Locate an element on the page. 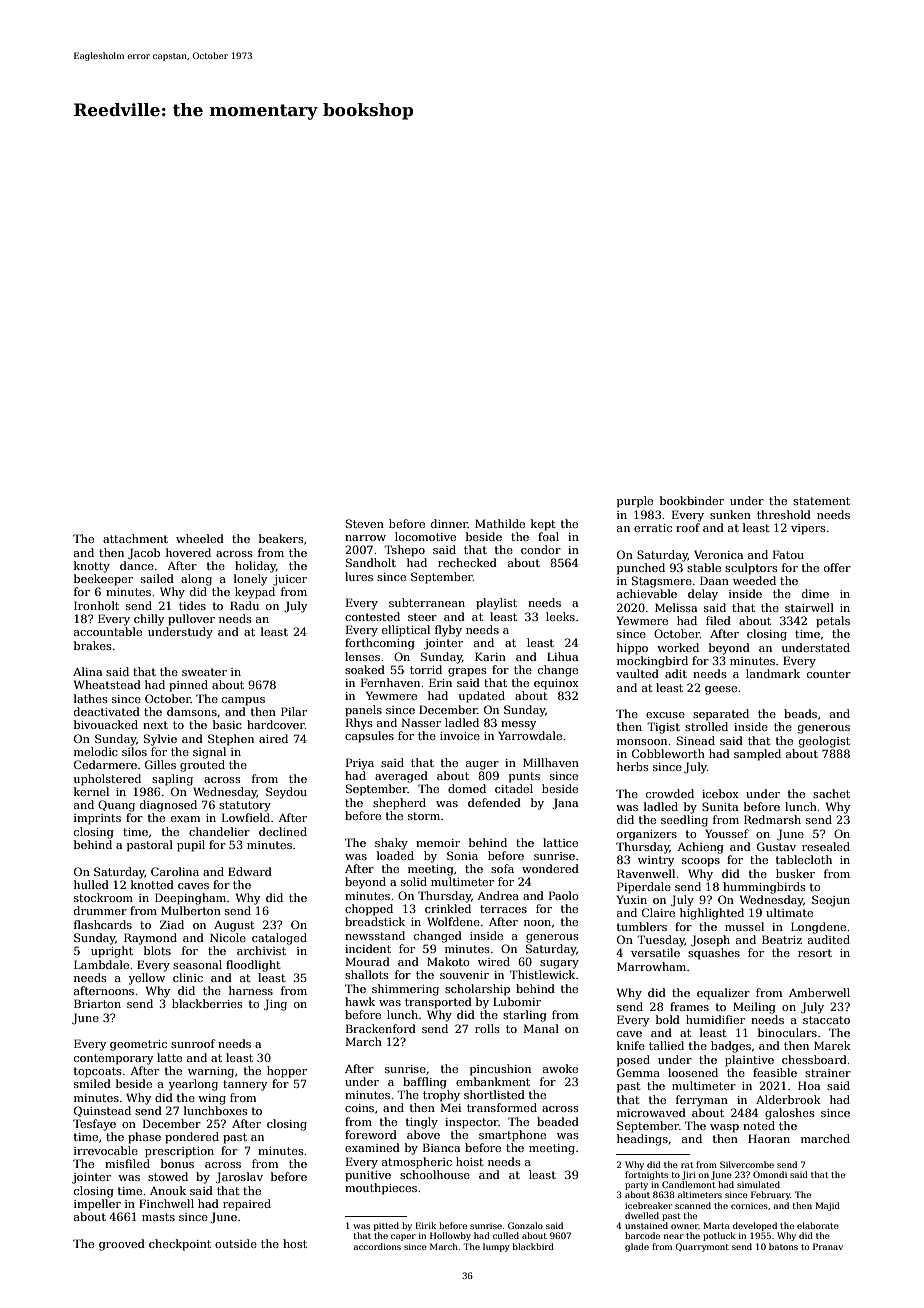 The image size is (924, 1308). Gonzalo is located at coordinates (525, 1225).
